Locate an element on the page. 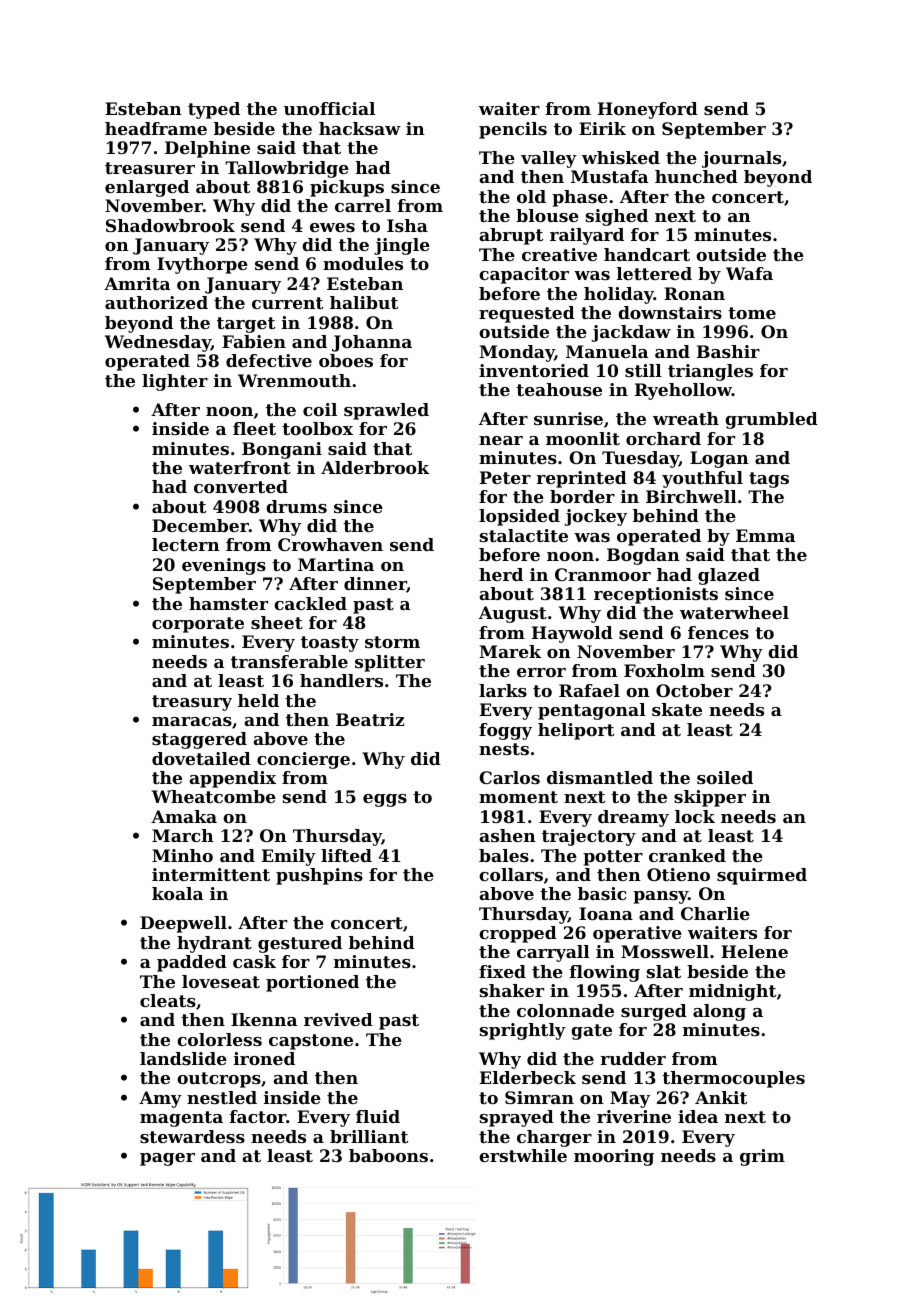 The width and height of the page is (924, 1314). erstwhile is located at coordinates (523, 1155).
